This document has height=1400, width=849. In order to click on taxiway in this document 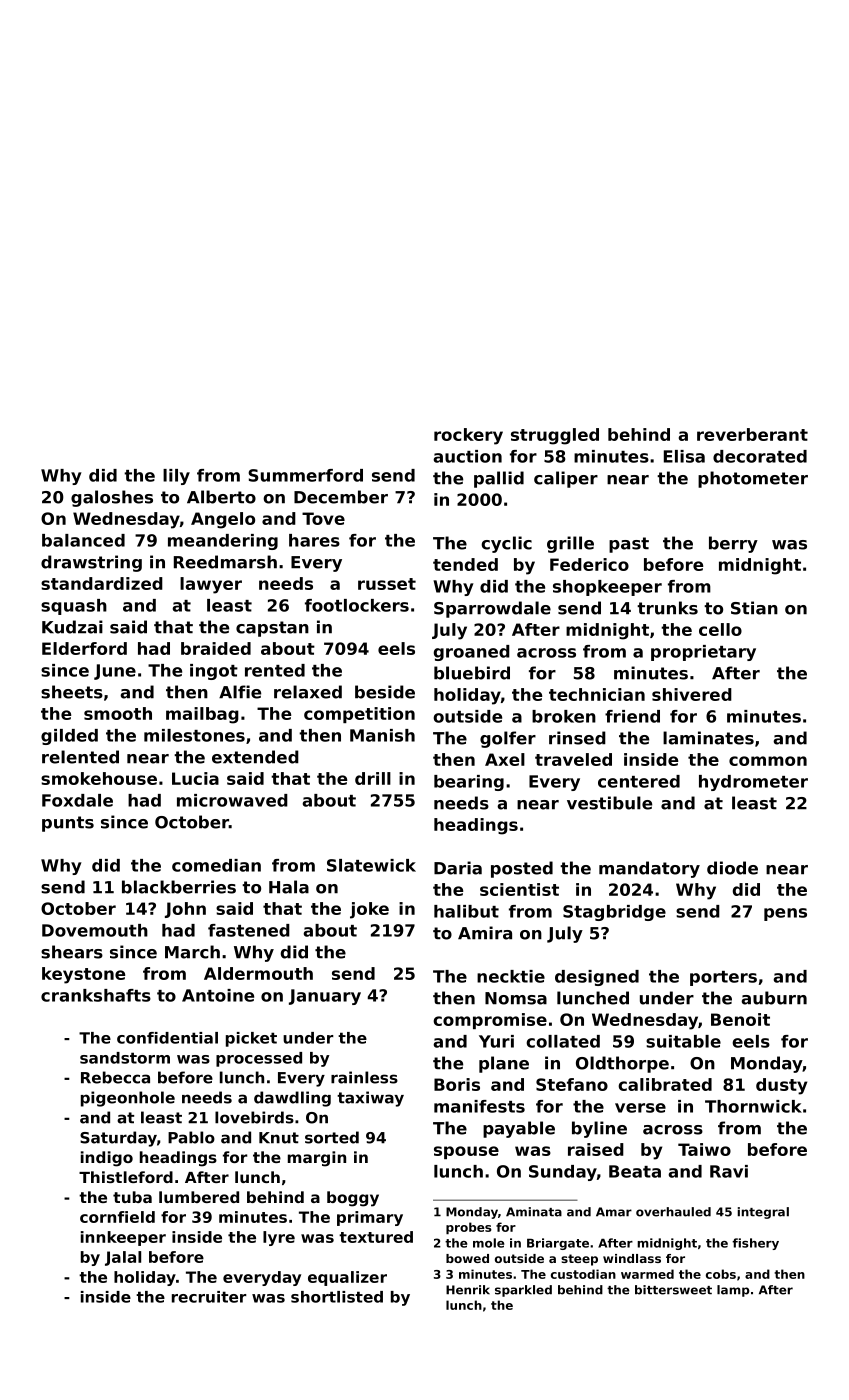, I will do `click(370, 1099)`.
